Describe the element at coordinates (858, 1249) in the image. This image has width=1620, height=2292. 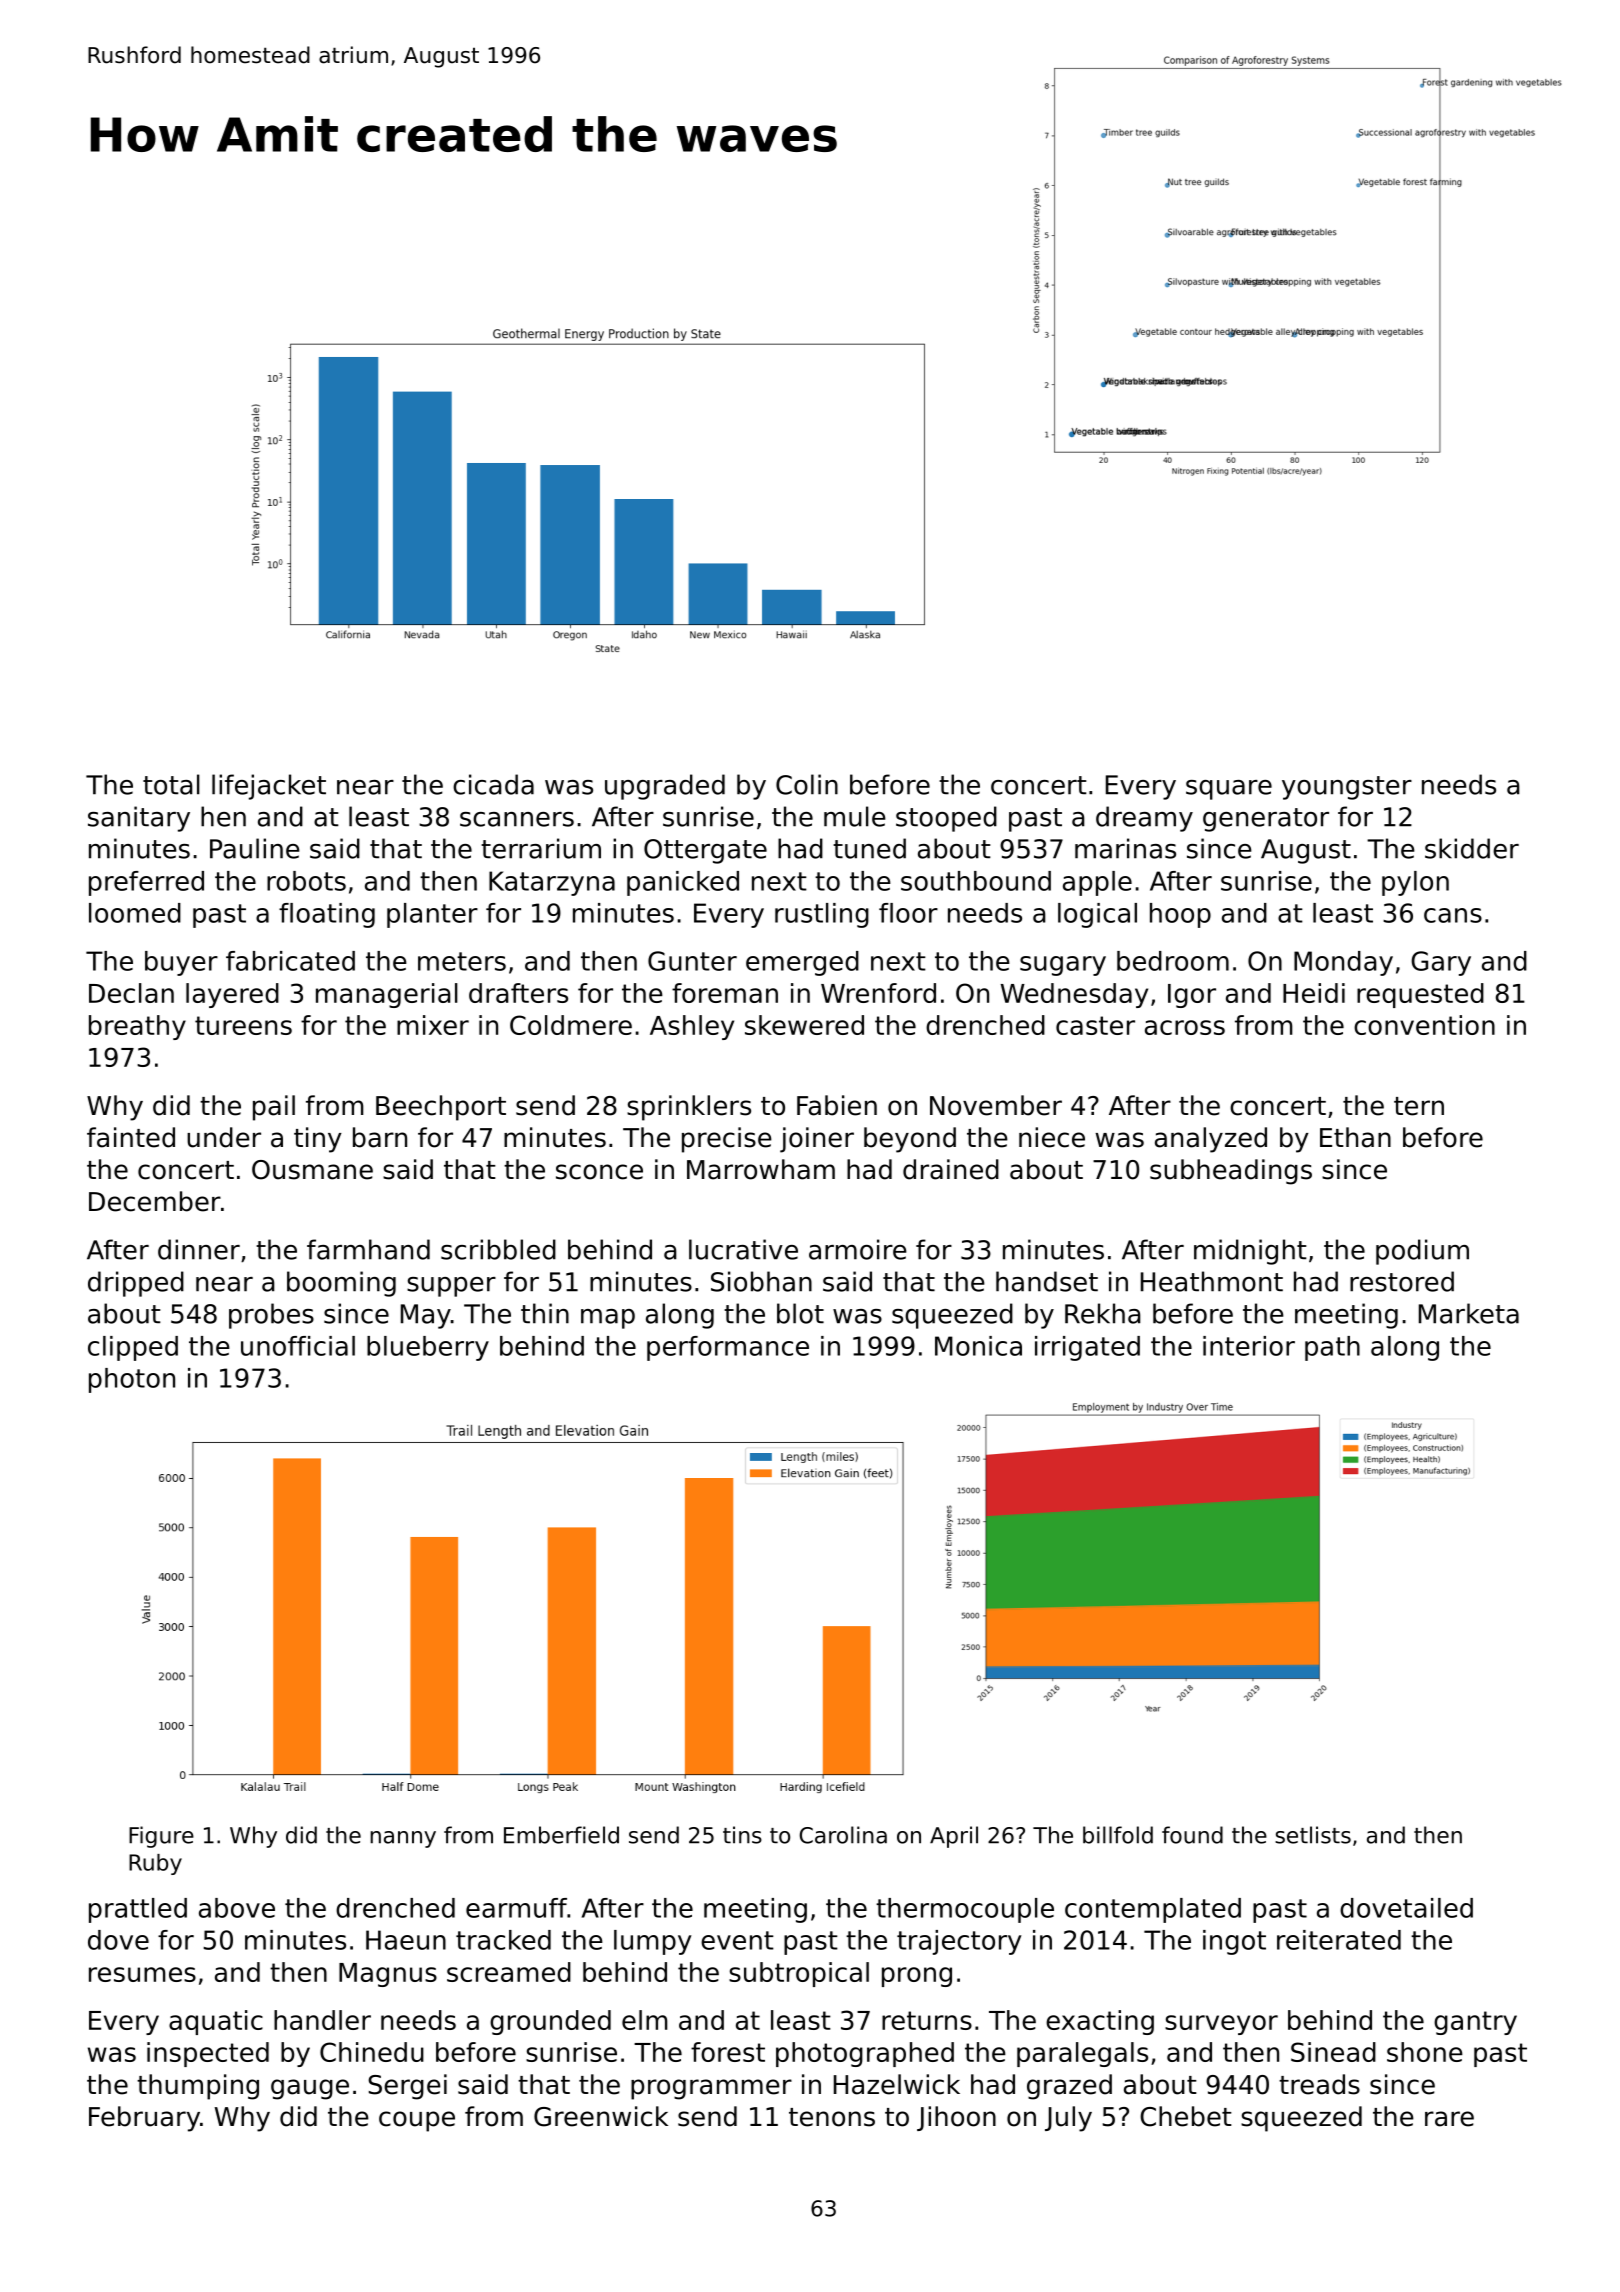
I see `armoire` at that location.
